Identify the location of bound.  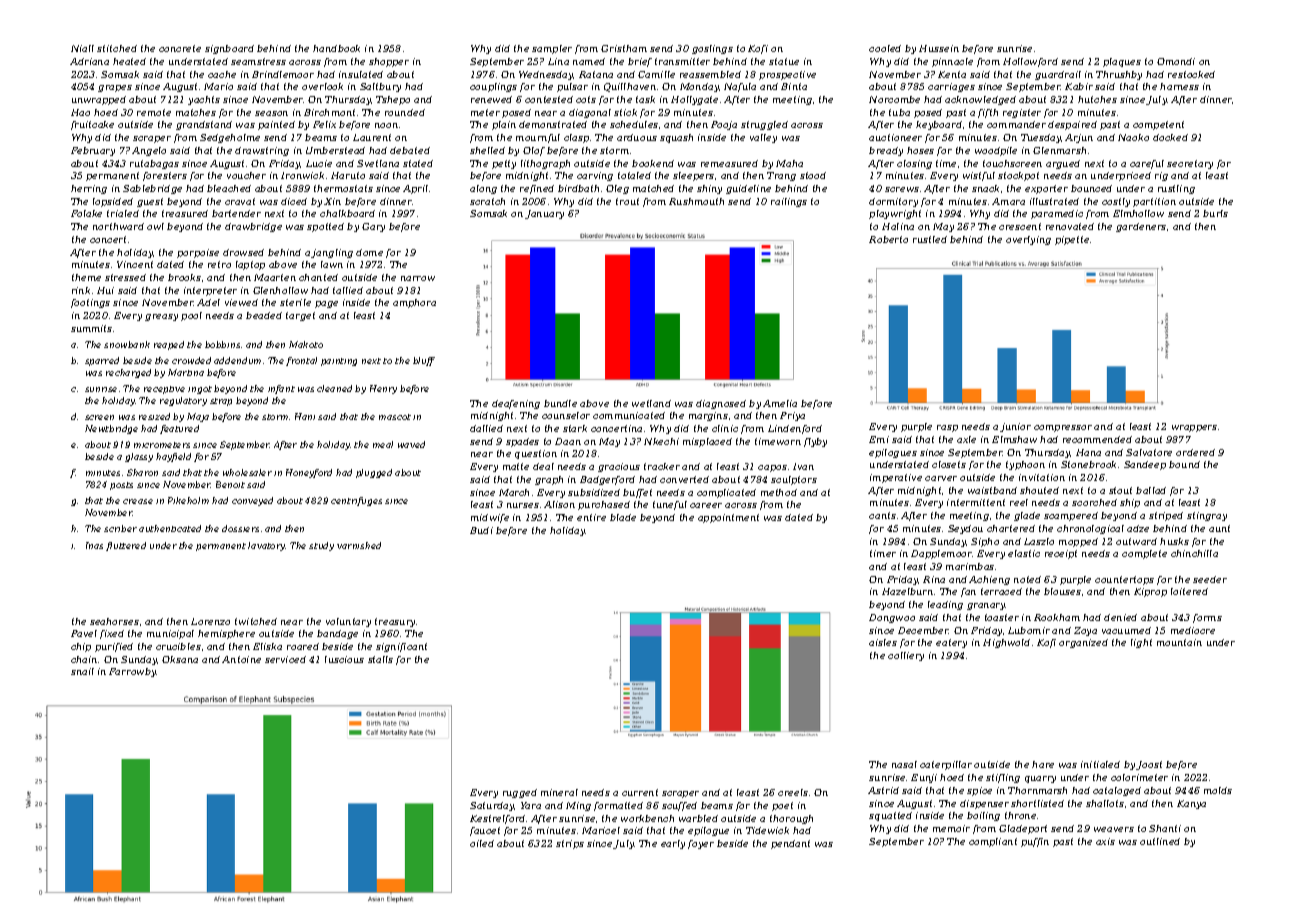
(1184, 464).
